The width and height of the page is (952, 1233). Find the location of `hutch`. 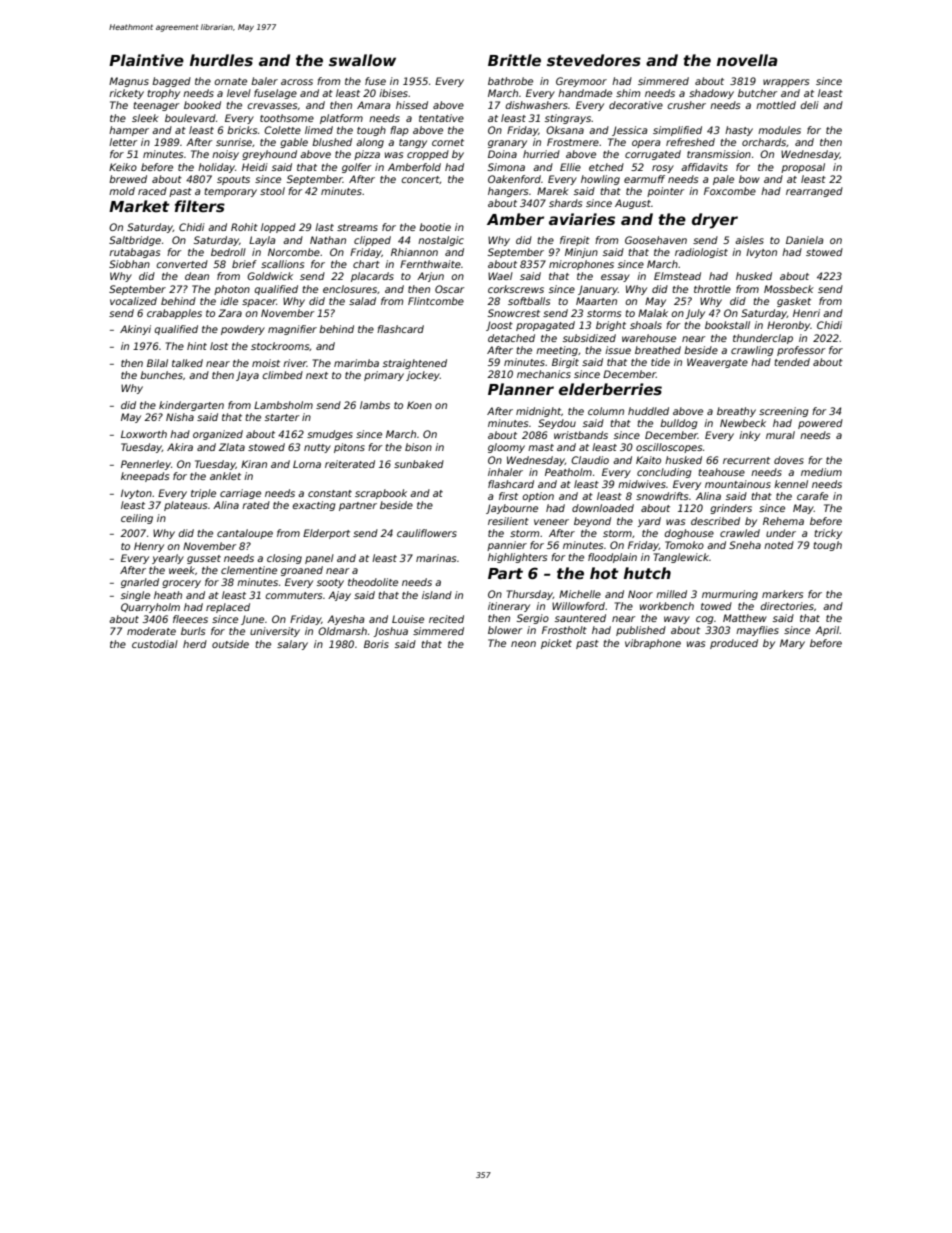

hutch is located at coordinates (647, 573).
